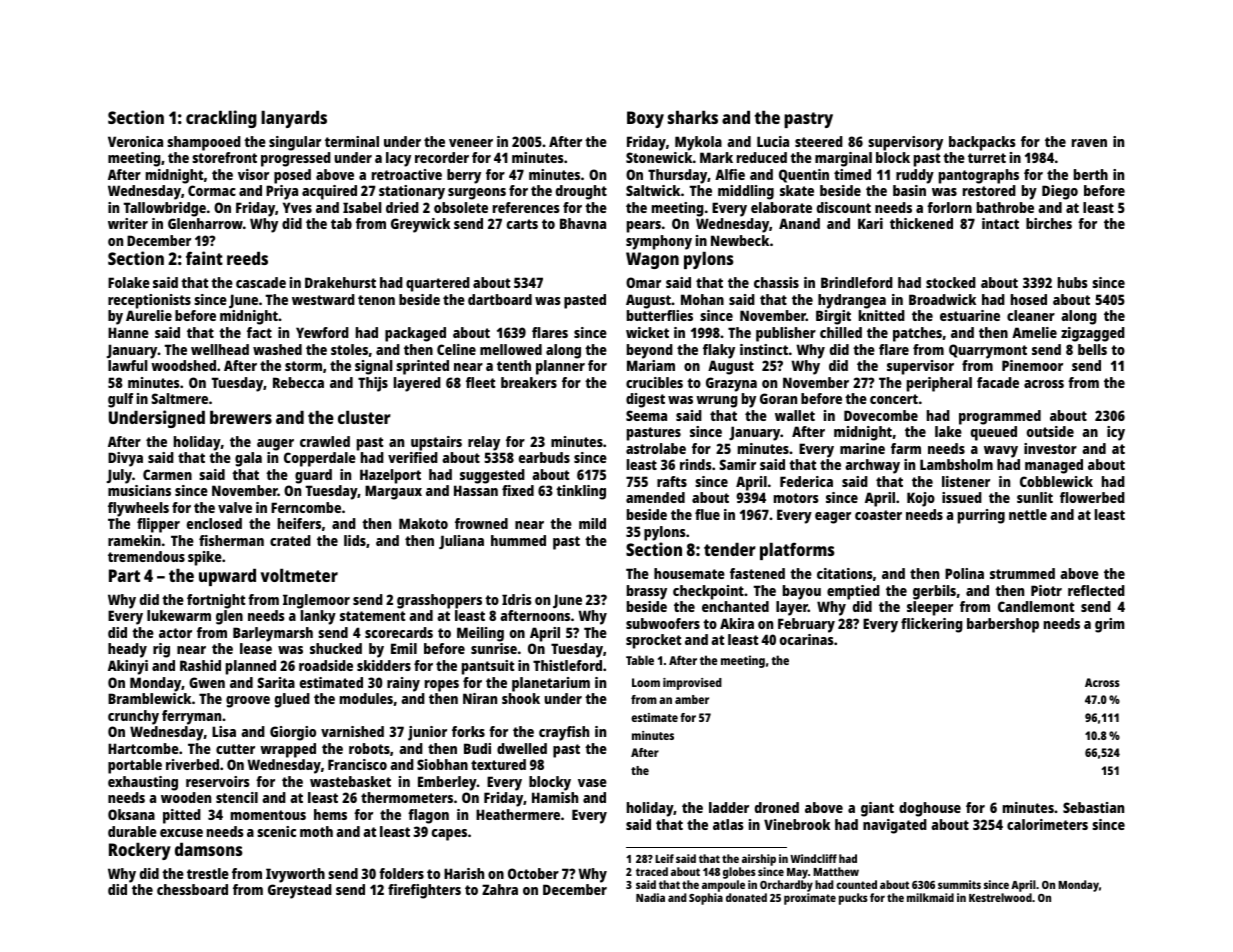 Image resolution: width=1233 pixels, height=952 pixels. I want to click on flowerbed, so click(1092, 497).
